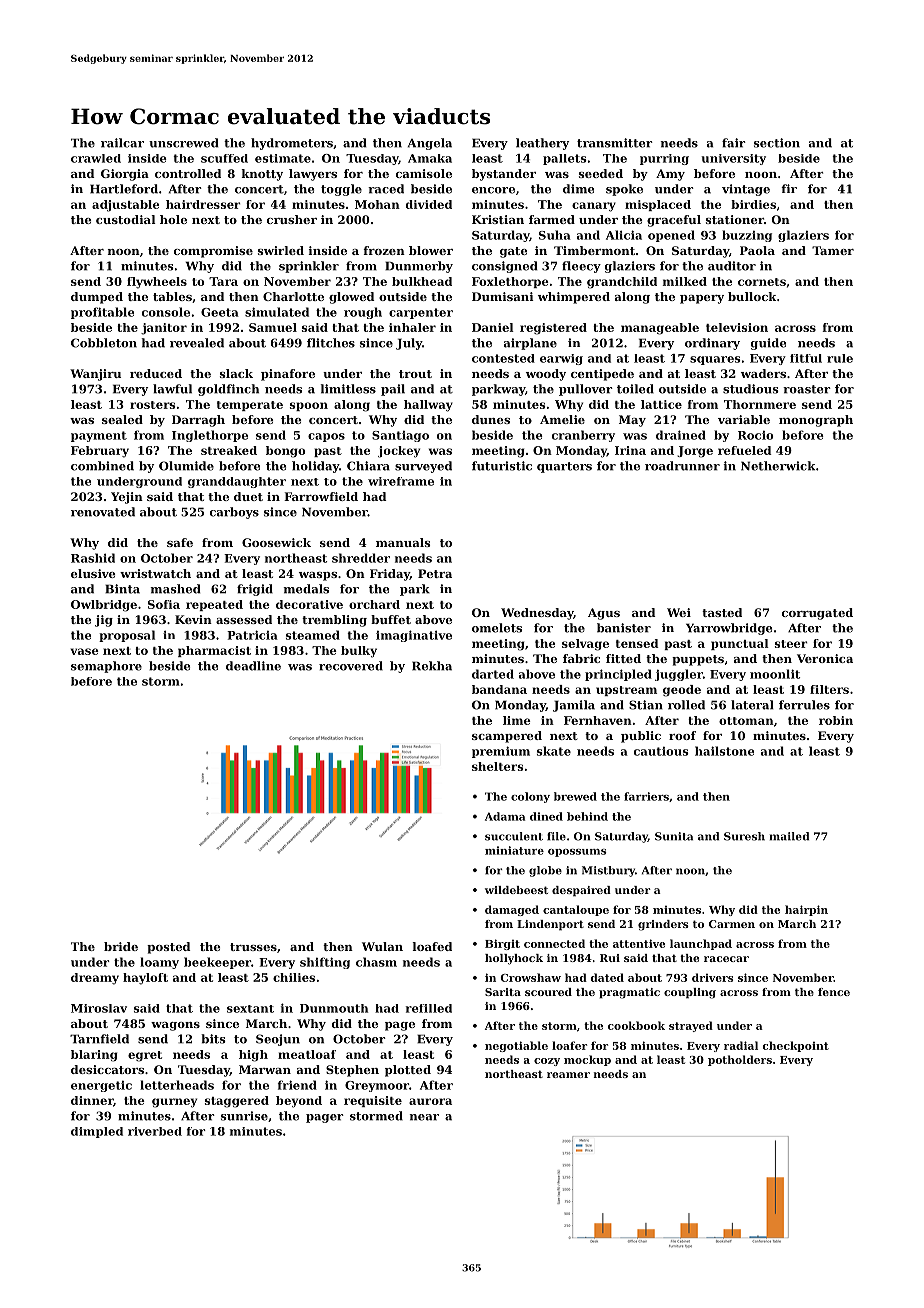 The image size is (924, 1308). Describe the element at coordinates (93, 573) in the screenshot. I see `elusive` at that location.
